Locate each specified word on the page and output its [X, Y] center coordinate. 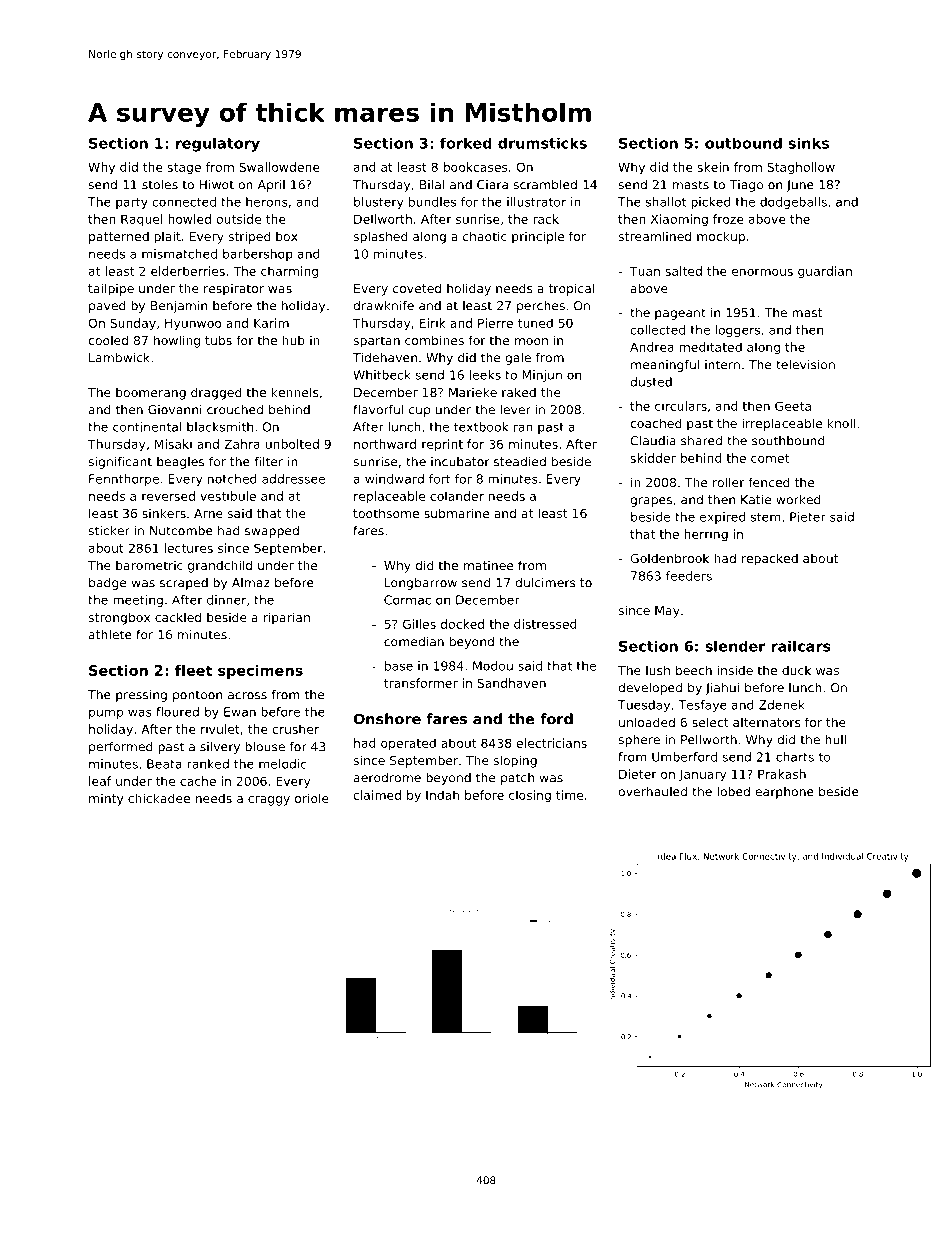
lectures [188, 548]
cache [198, 781]
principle [538, 237]
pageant [680, 314]
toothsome [386, 513]
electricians [551, 743]
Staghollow [801, 168]
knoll [841, 423]
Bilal [432, 185]
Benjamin [179, 307]
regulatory [218, 144]
